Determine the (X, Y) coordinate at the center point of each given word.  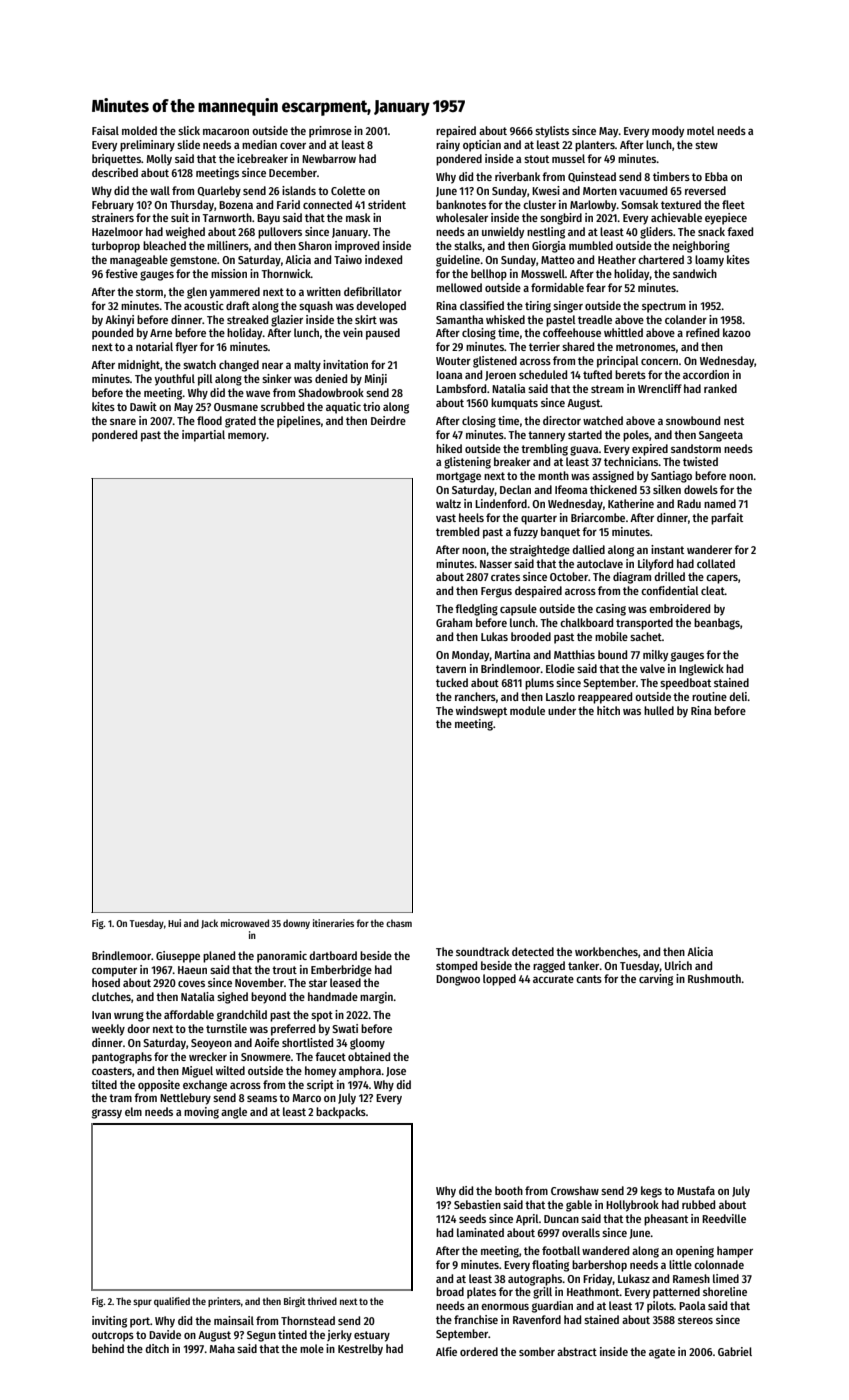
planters (595, 146)
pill (205, 380)
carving (656, 980)
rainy (448, 146)
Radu (689, 503)
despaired (538, 592)
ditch (157, 1348)
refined (702, 332)
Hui (174, 923)
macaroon (226, 131)
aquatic (343, 408)
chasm (399, 923)
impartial (203, 436)
